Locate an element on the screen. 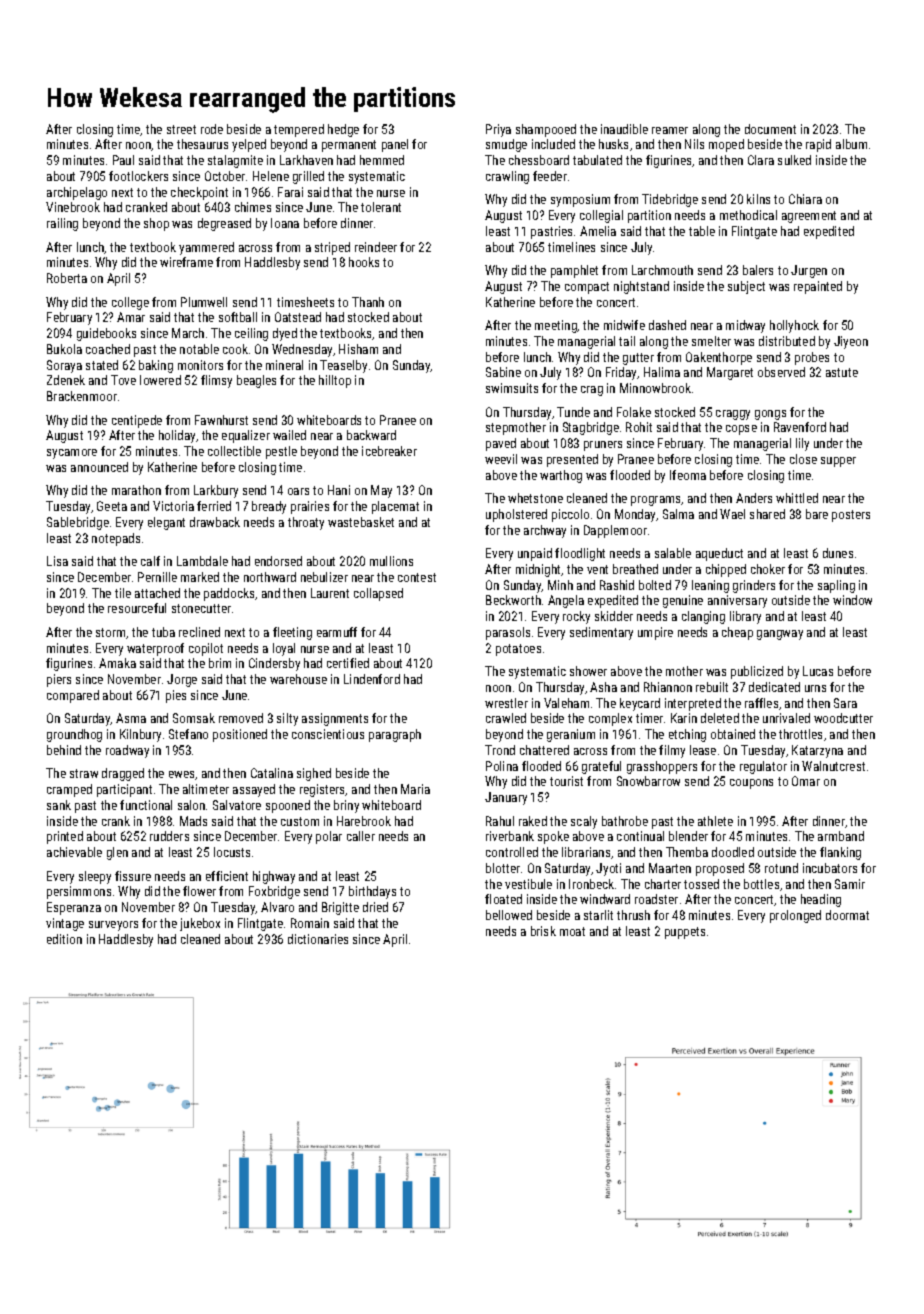 The height and width of the screenshot is (1314, 924). Victoria is located at coordinates (173, 506).
